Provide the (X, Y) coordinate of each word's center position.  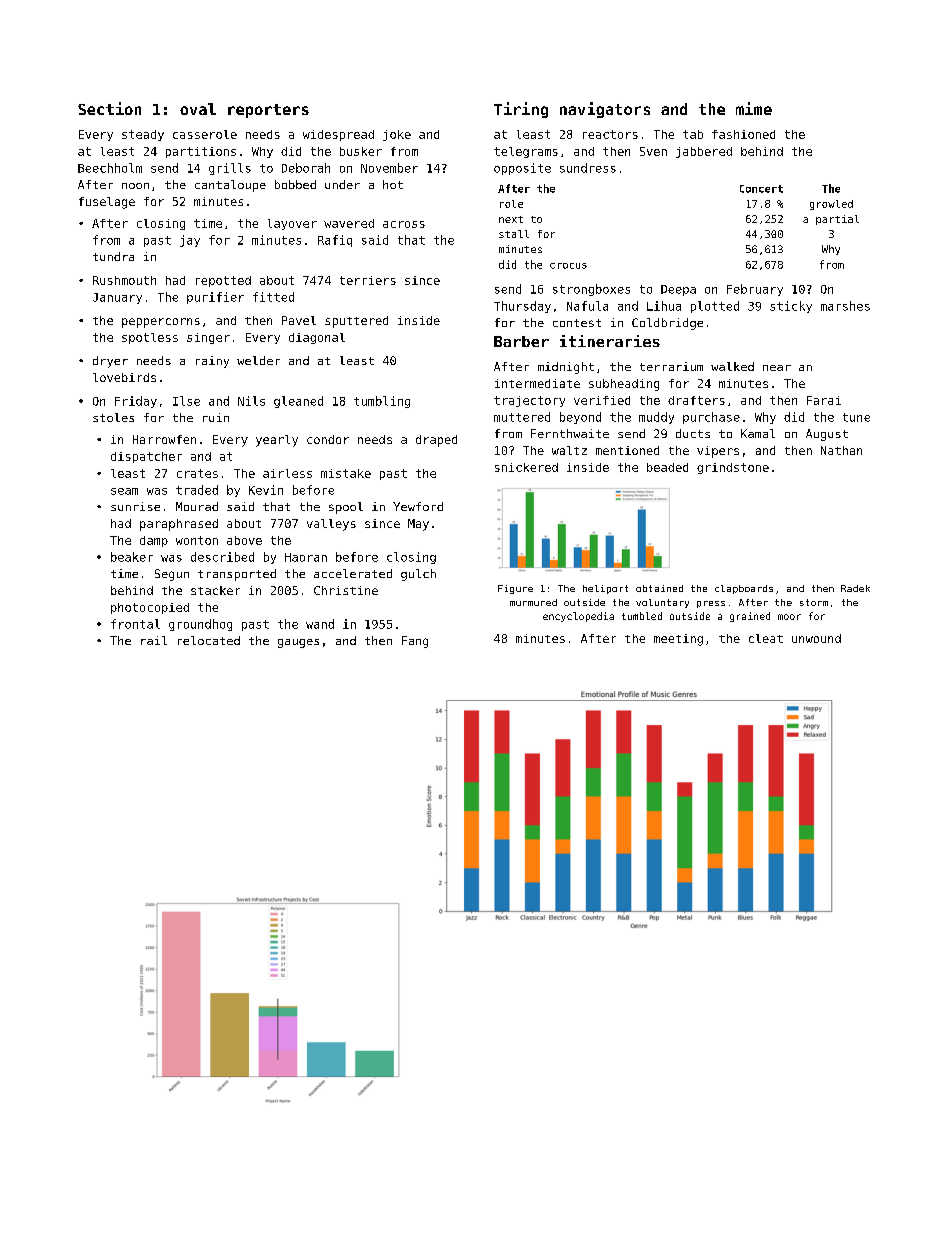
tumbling (382, 402)
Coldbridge (667, 324)
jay (190, 241)
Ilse (186, 401)
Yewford (418, 506)
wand (320, 624)
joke (397, 135)
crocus (568, 266)
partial (837, 220)
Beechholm (110, 168)
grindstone (733, 468)
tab (693, 134)
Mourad (197, 506)
